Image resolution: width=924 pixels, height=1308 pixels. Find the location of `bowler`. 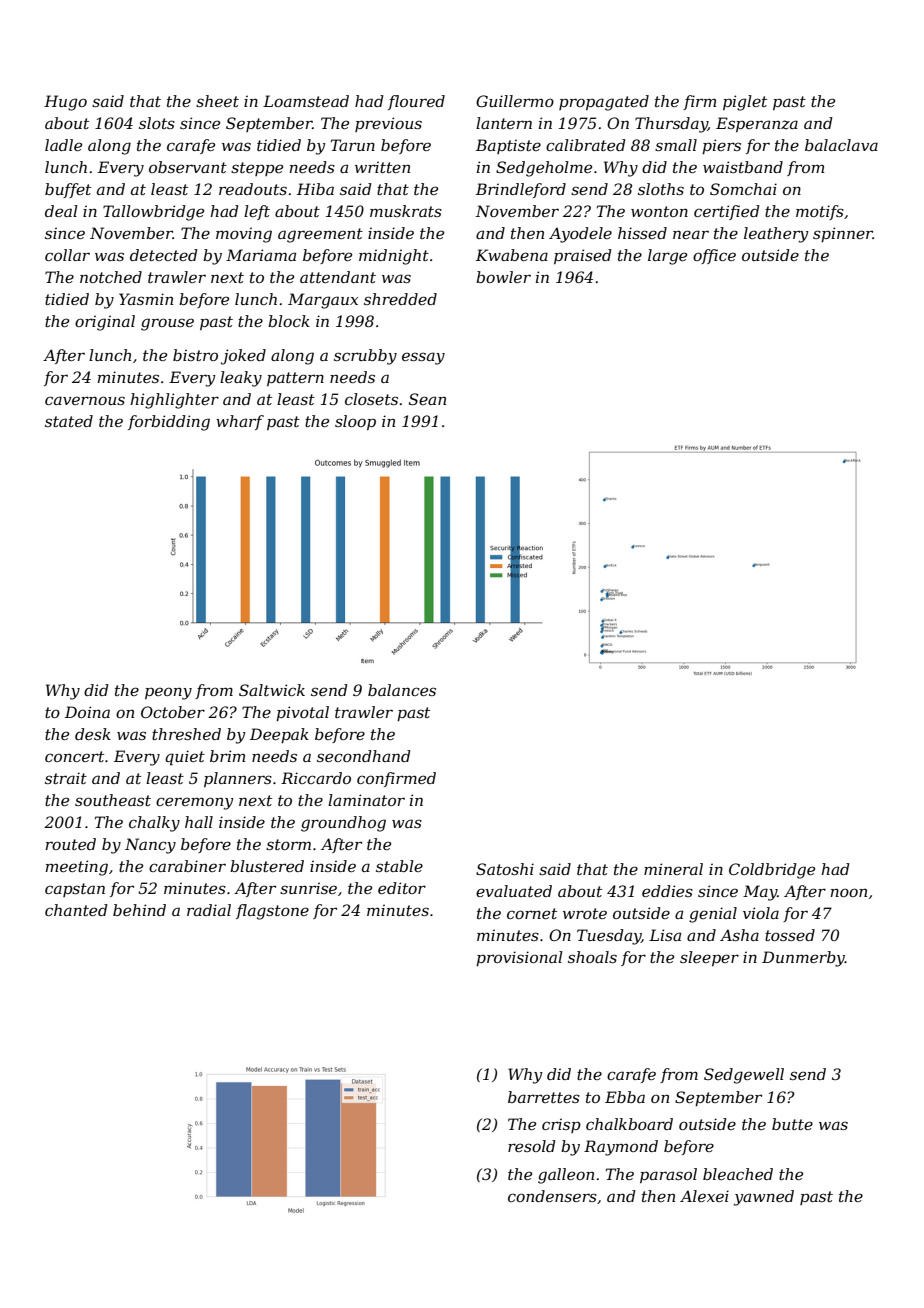

bowler is located at coordinates (503, 277).
